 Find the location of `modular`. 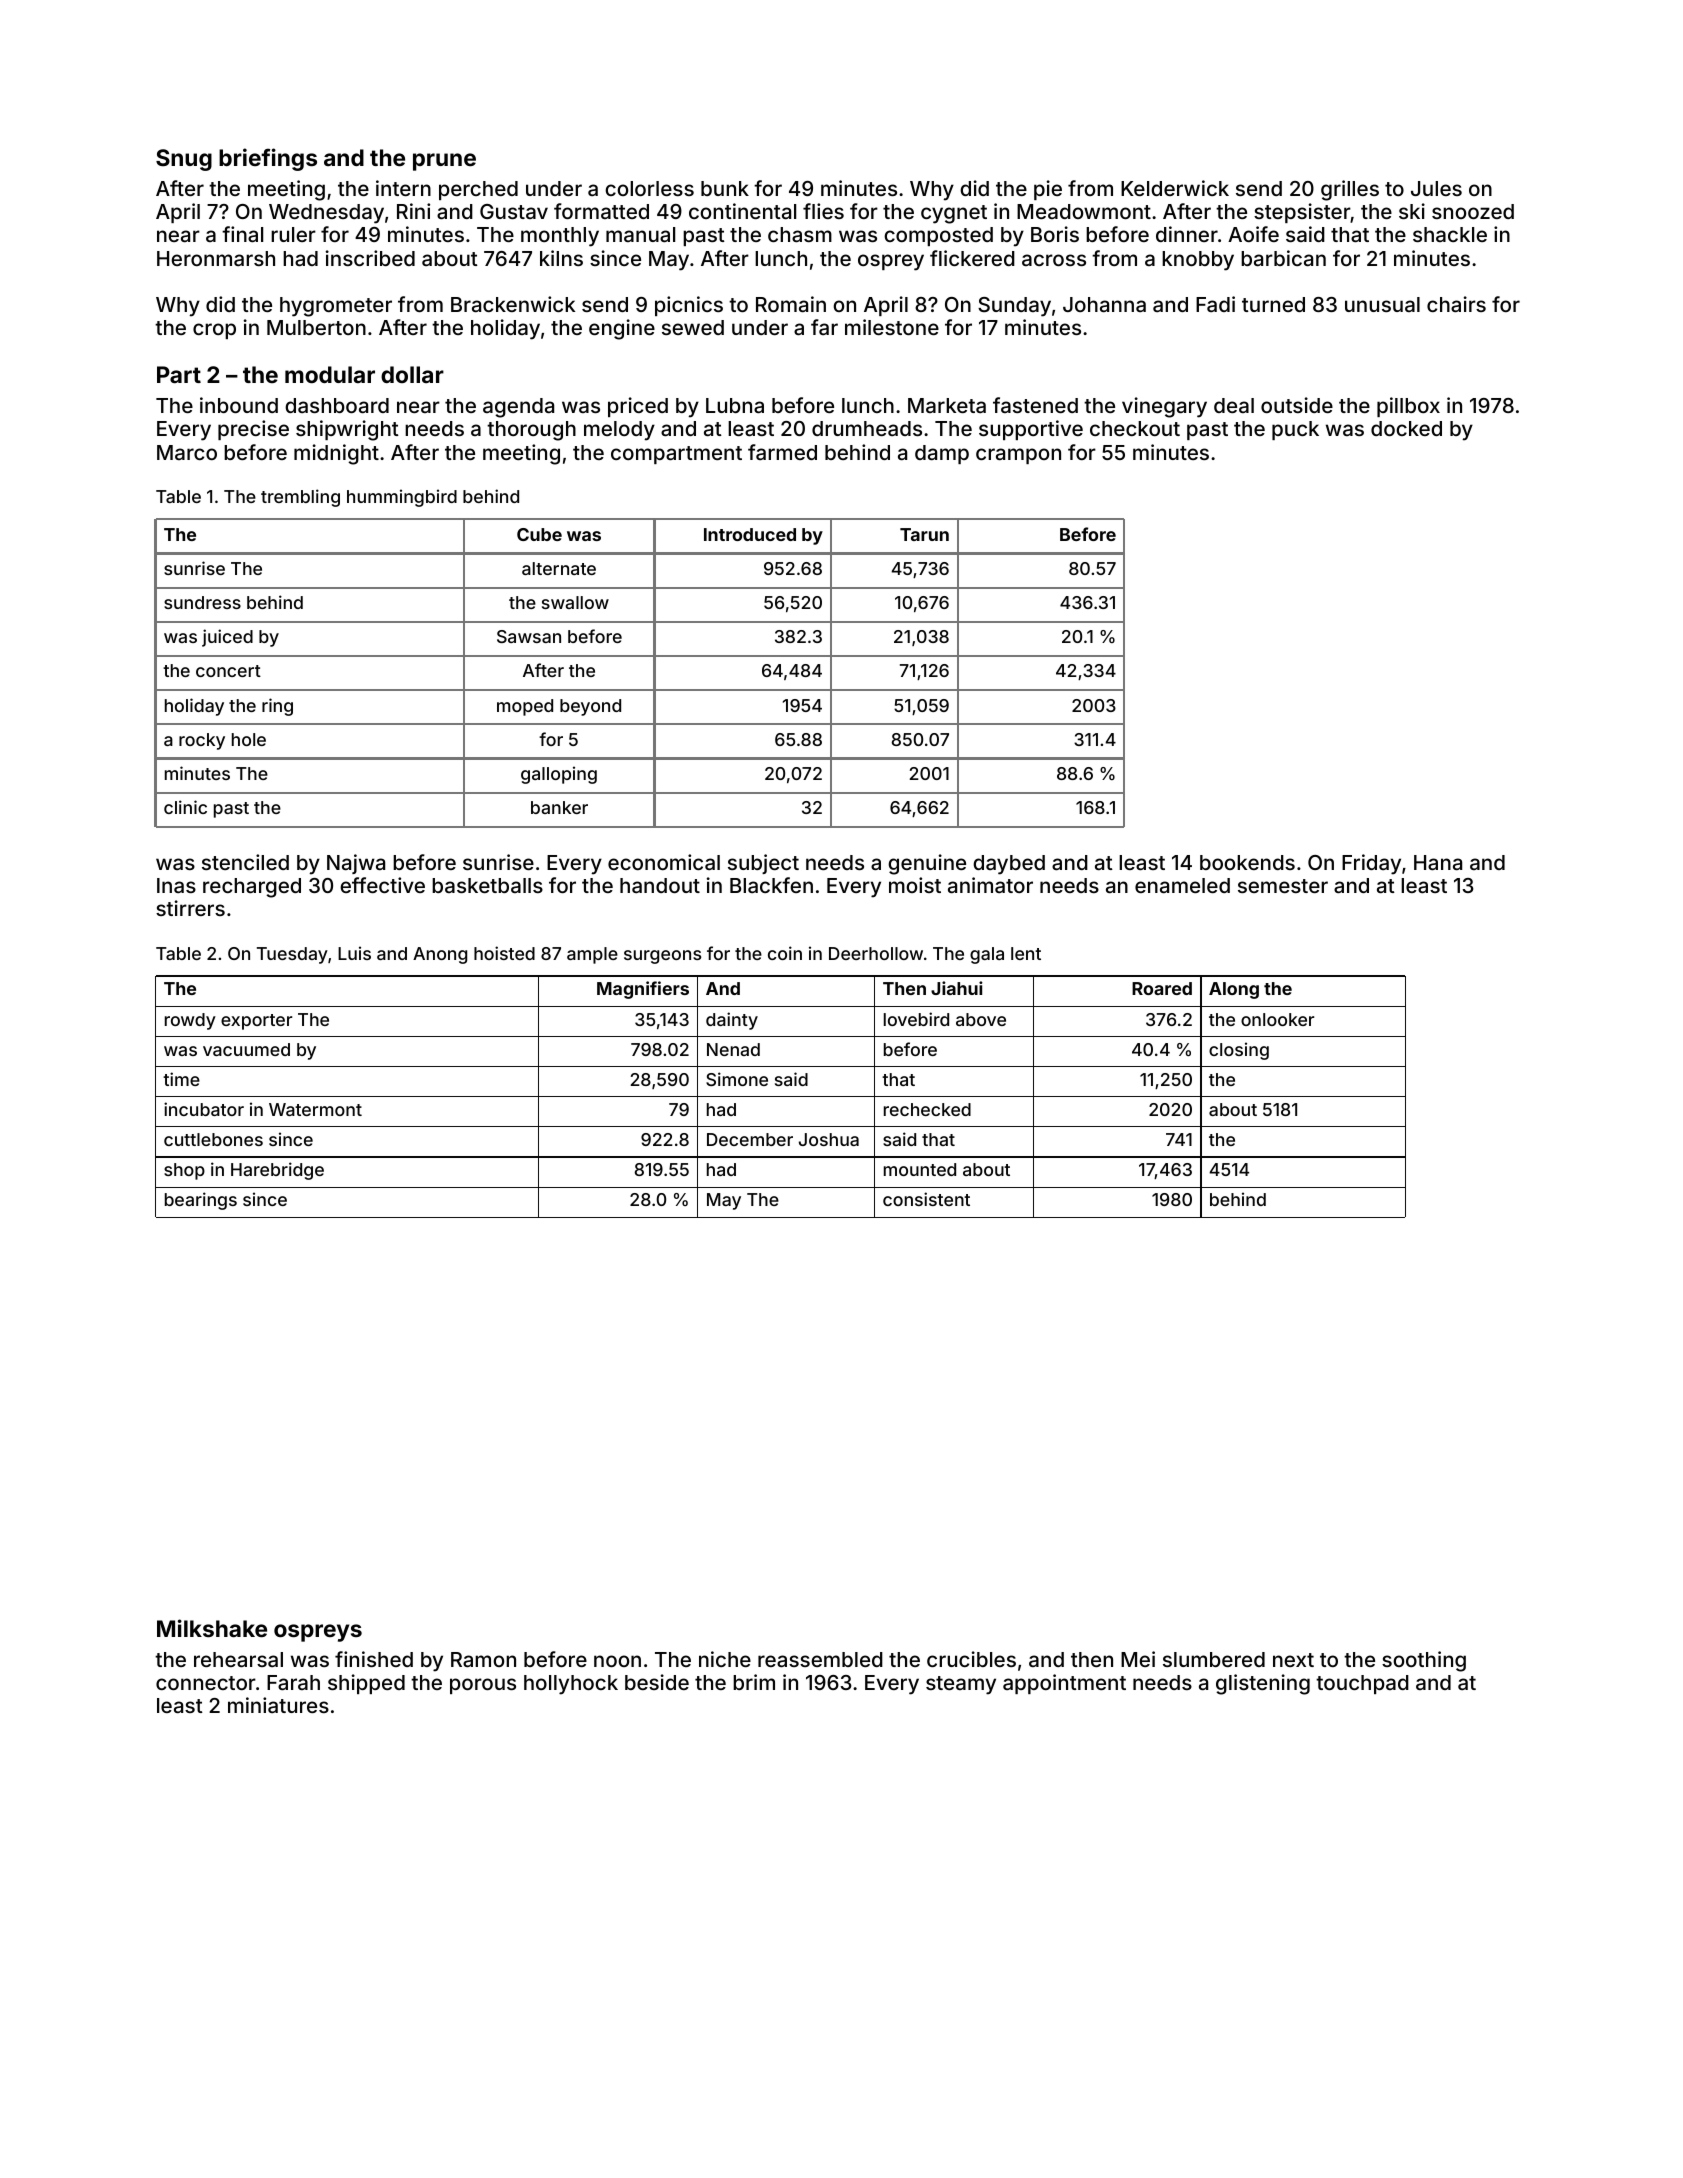

modular is located at coordinates (330, 374).
